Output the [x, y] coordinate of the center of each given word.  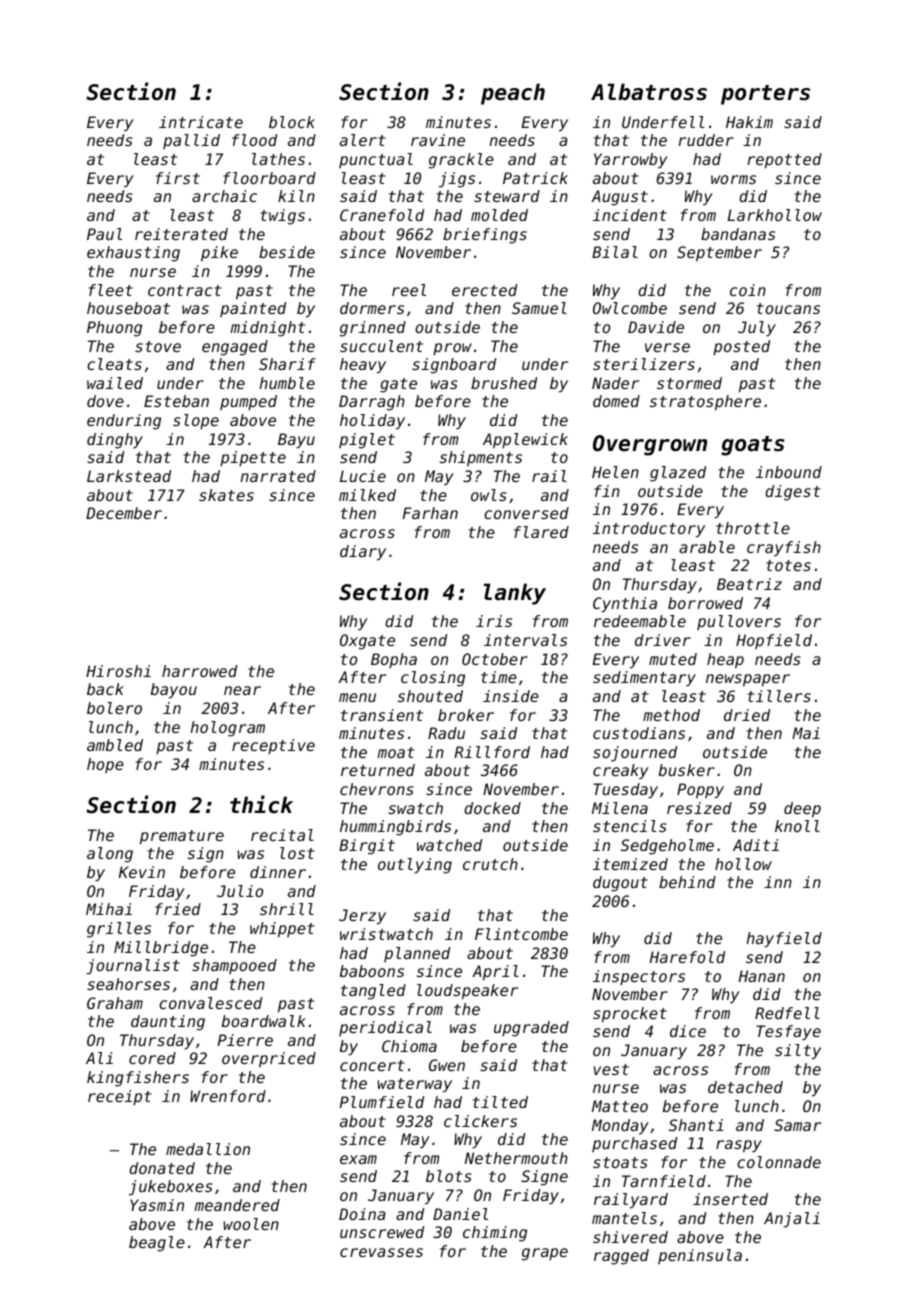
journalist [133, 967]
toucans [788, 308]
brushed [504, 383]
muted [673, 659]
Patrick [535, 178]
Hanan [762, 976]
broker [466, 715]
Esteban [176, 401]
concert [372, 1065]
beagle [157, 1244]
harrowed [199, 671]
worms [733, 179]
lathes [278, 159]
